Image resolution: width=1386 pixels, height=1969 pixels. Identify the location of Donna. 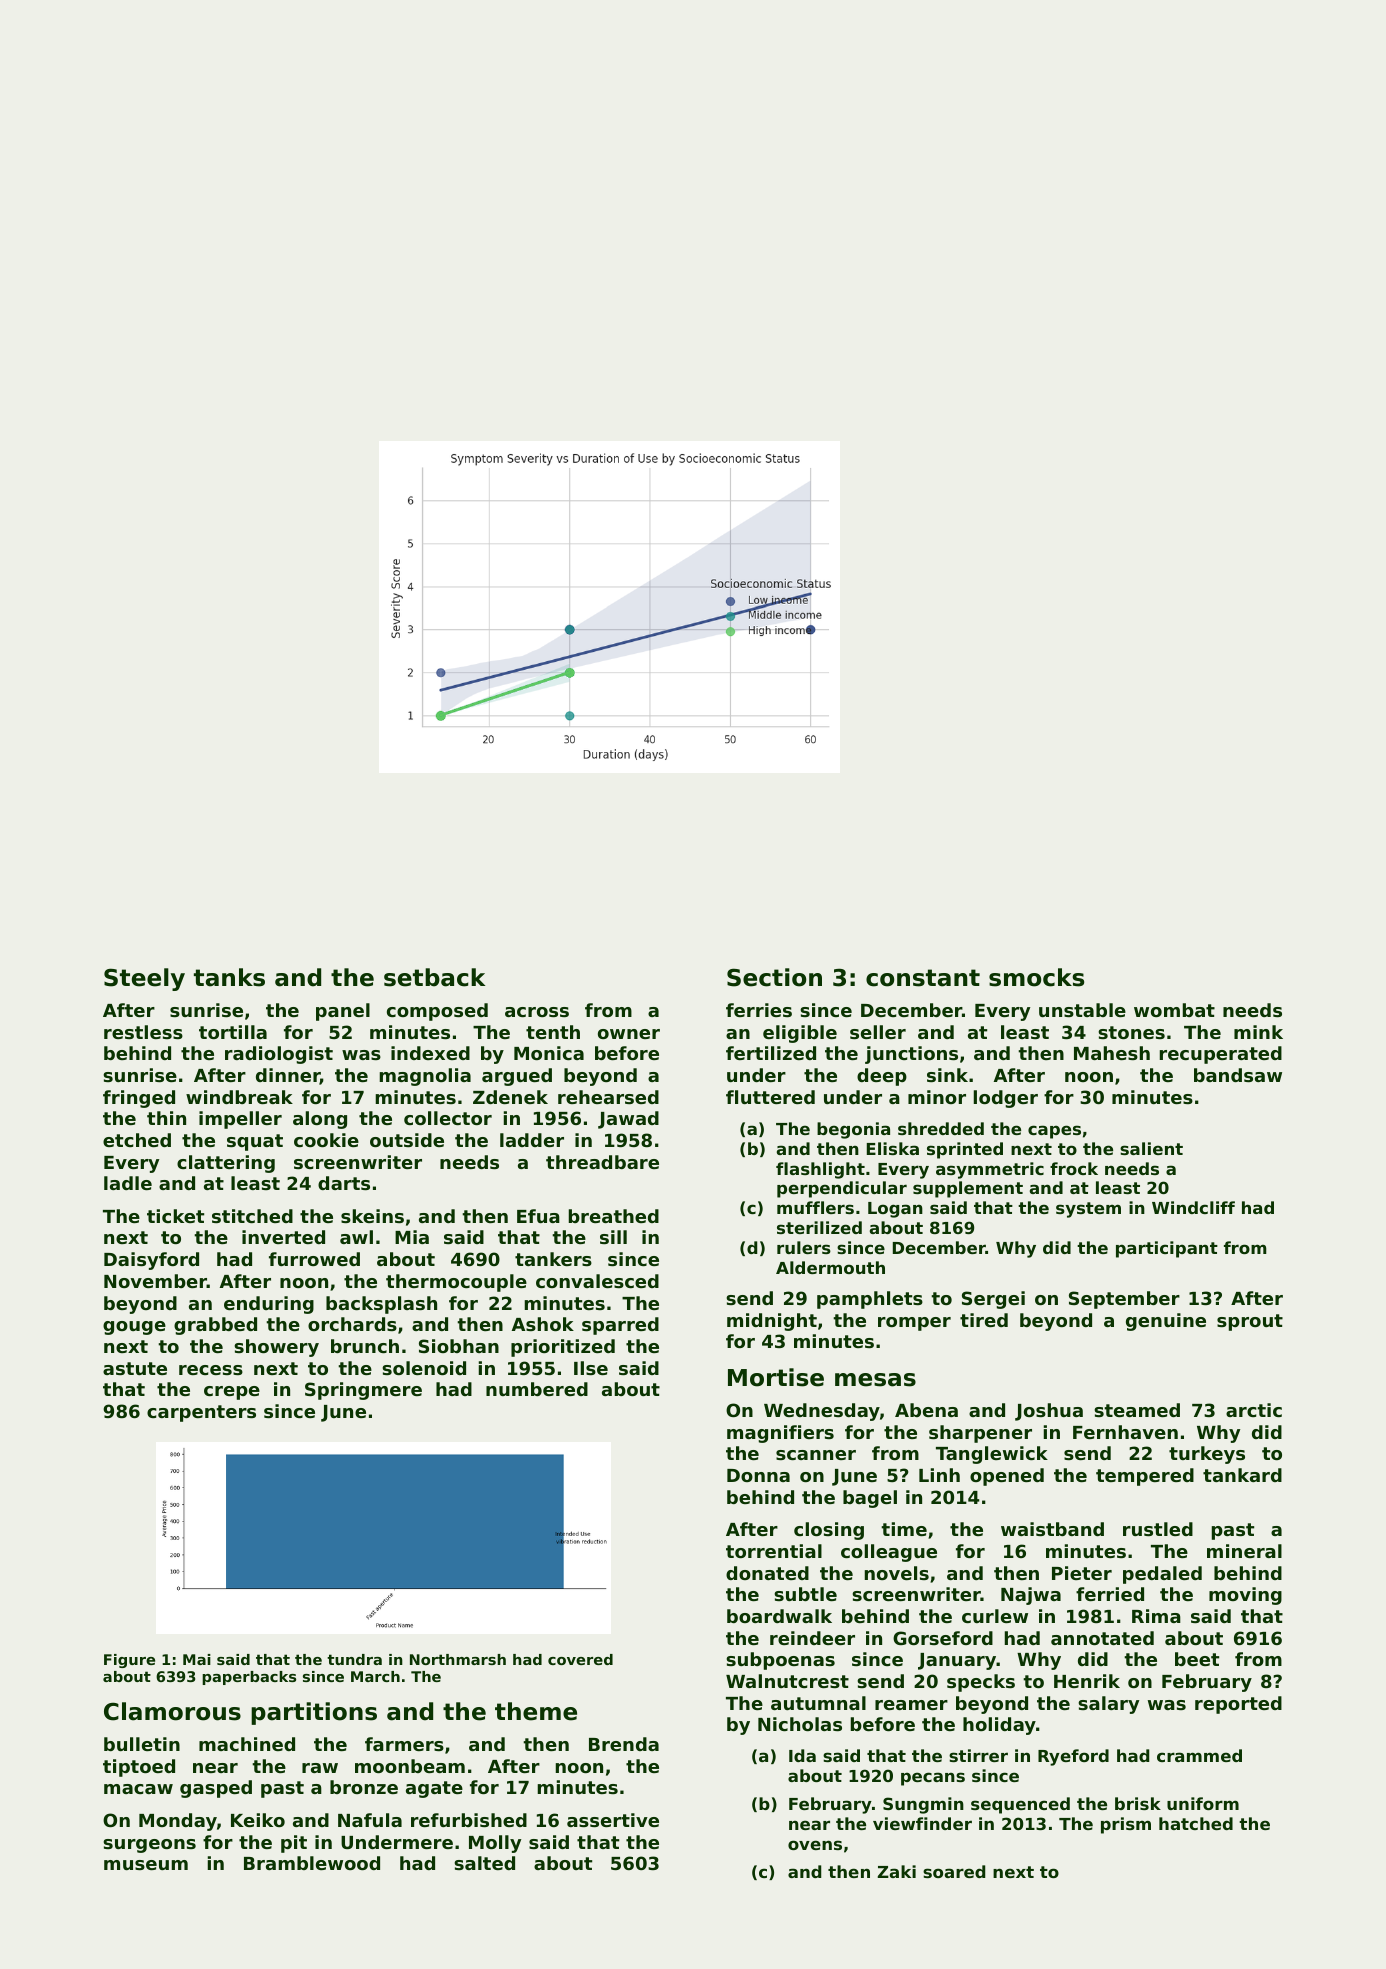
(758, 1475).
